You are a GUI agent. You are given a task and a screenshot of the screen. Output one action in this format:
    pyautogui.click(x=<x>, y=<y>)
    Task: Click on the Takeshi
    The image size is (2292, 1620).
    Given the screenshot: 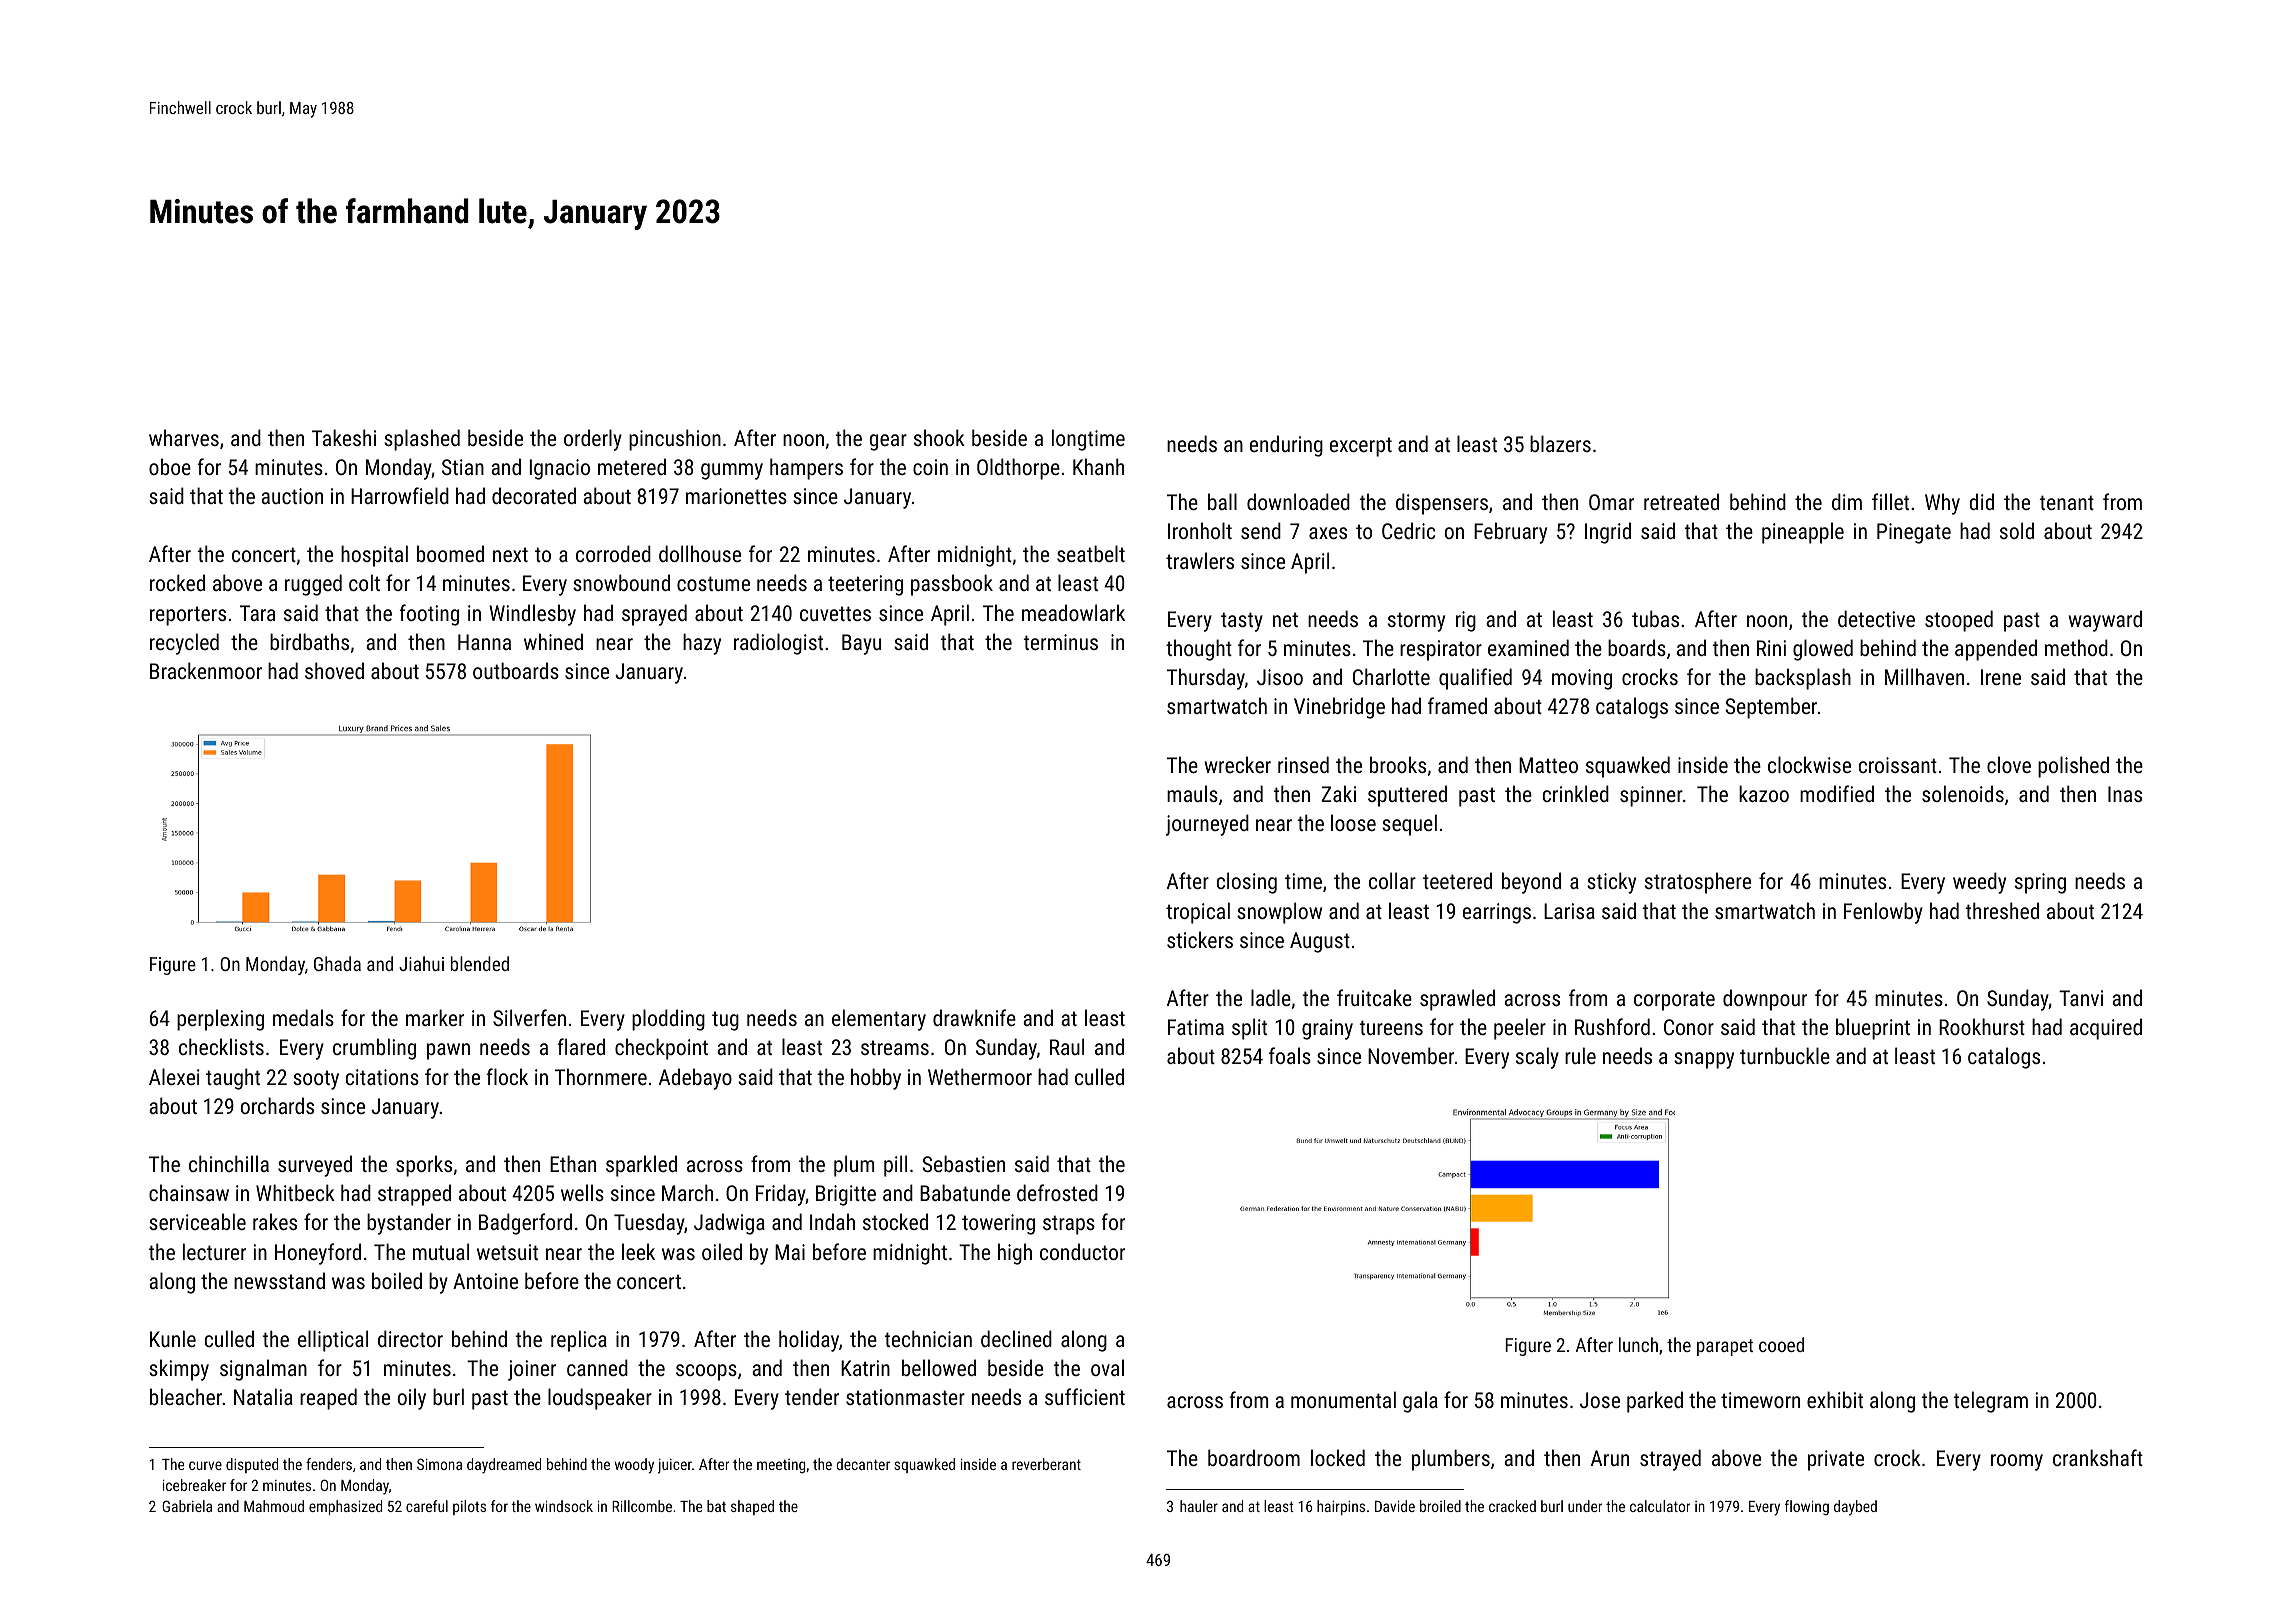 What is the action you would take?
    pyautogui.click(x=344, y=437)
